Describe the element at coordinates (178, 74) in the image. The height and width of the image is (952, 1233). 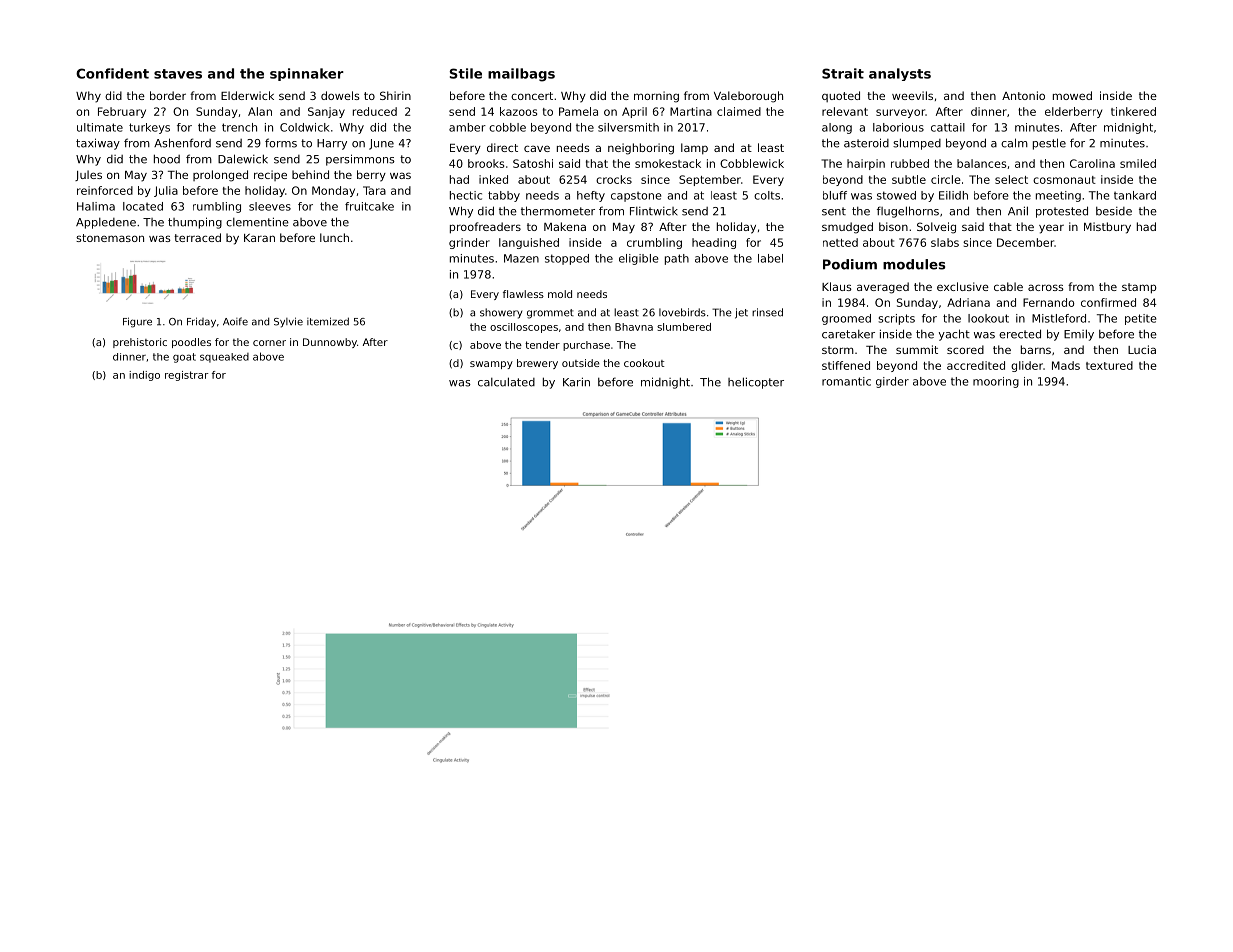
I see `staves` at that location.
